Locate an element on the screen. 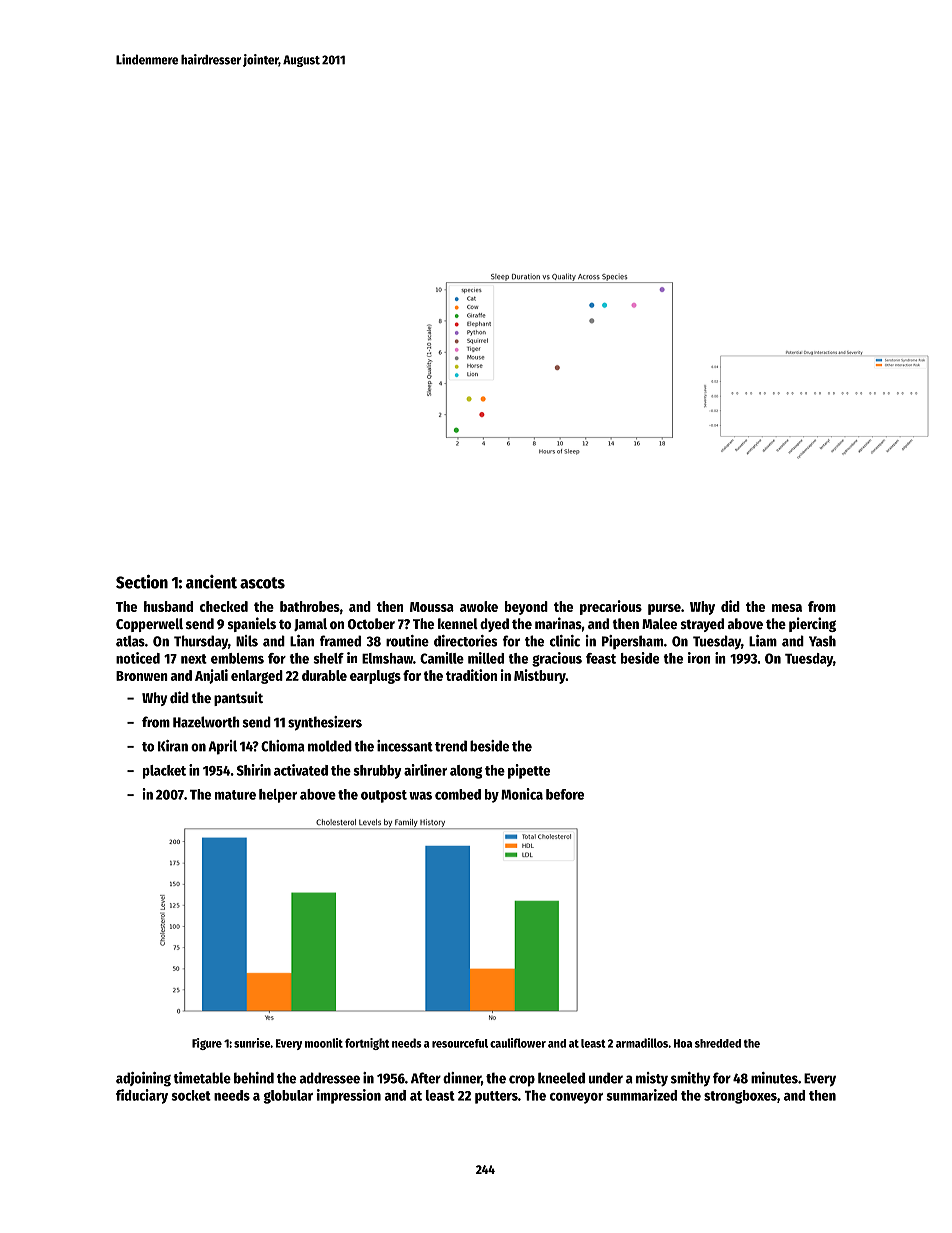 Image resolution: width=952 pixels, height=1233 pixels. resourceful is located at coordinates (460, 1043).
